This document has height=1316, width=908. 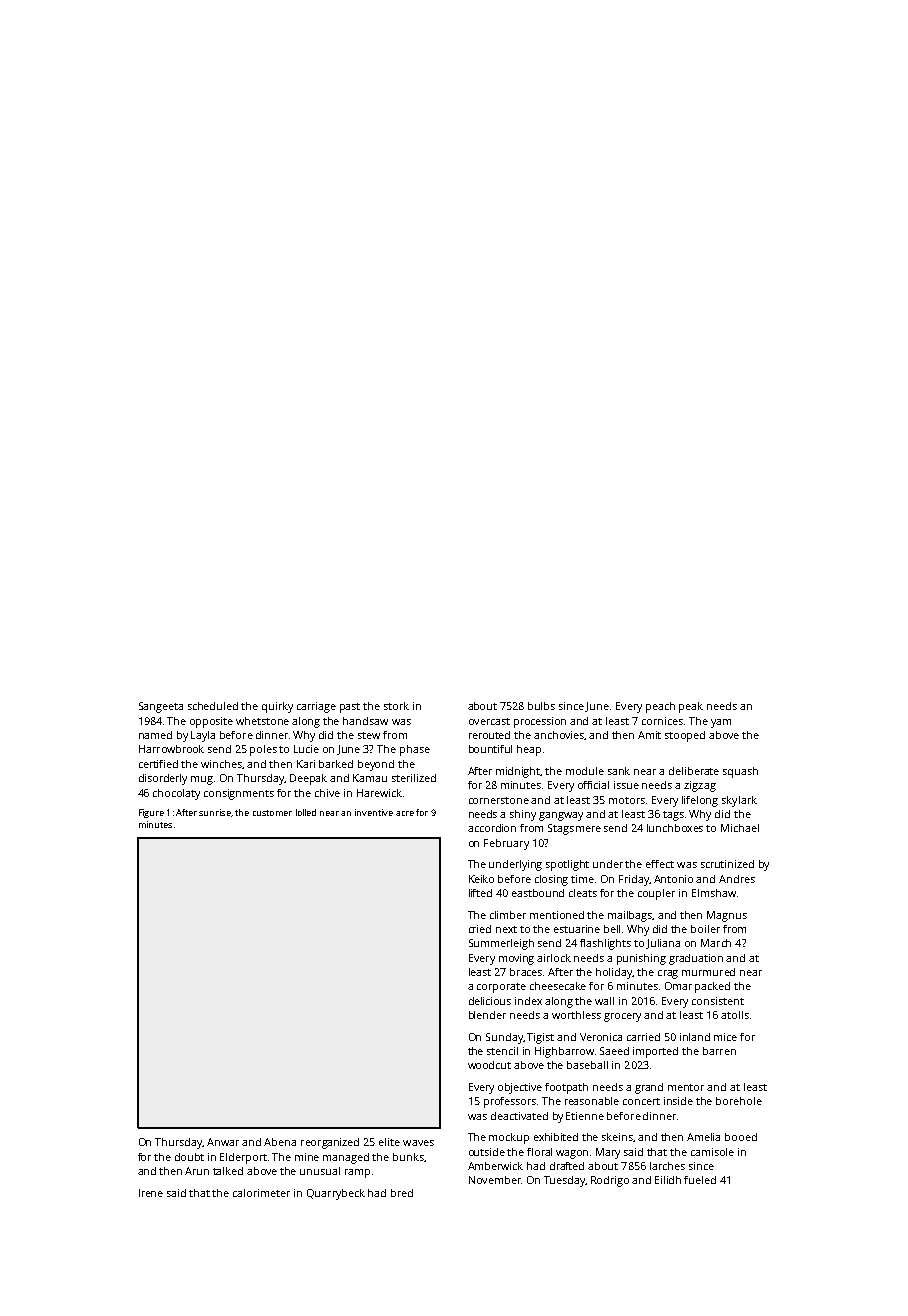 I want to click on Michael, so click(x=740, y=828).
